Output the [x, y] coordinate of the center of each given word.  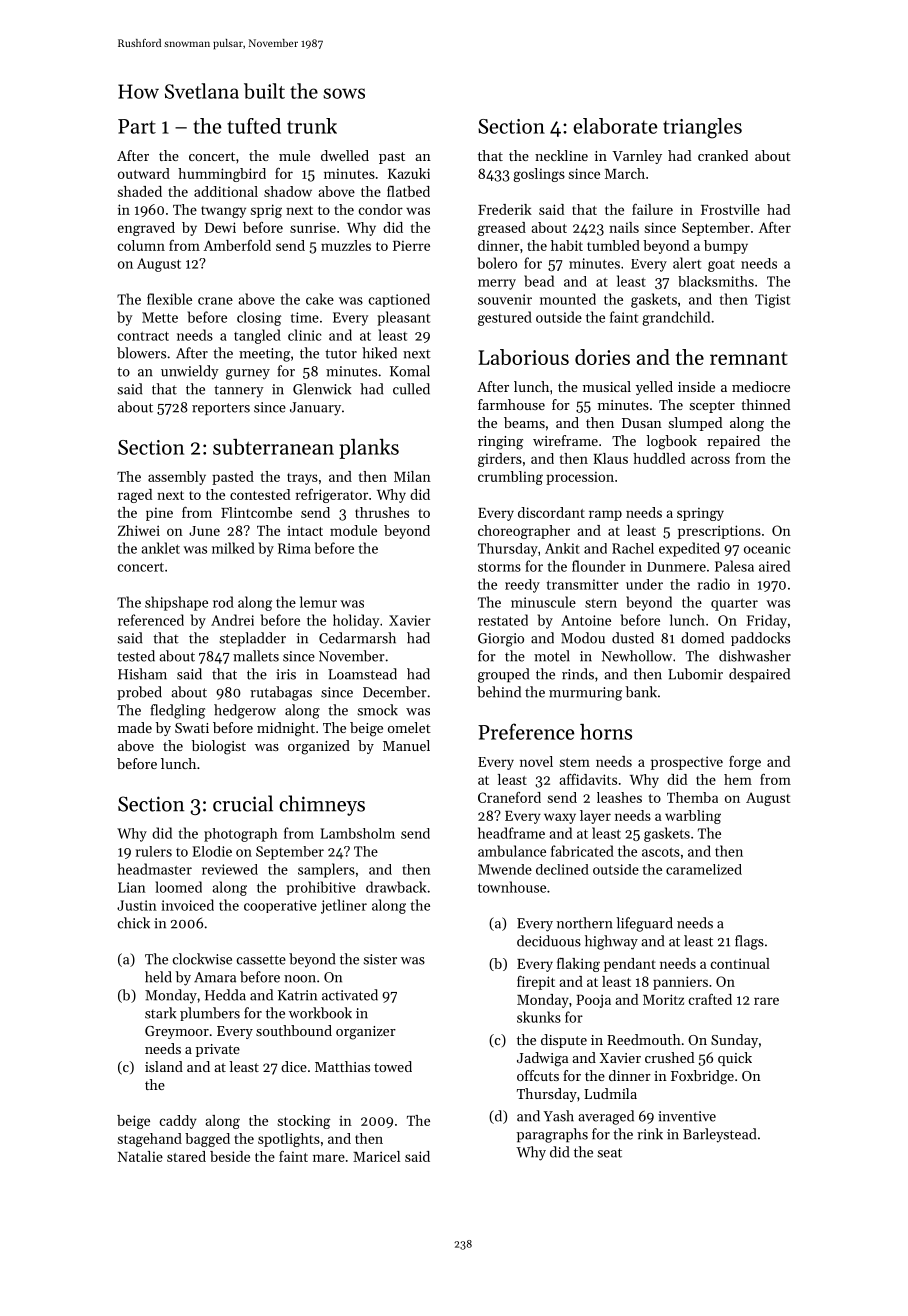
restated [503, 620]
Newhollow [637, 656]
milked [233, 548]
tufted [254, 126]
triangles [702, 128]
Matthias [342, 1066]
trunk [312, 126]
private [218, 1050]
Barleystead [719, 1135]
